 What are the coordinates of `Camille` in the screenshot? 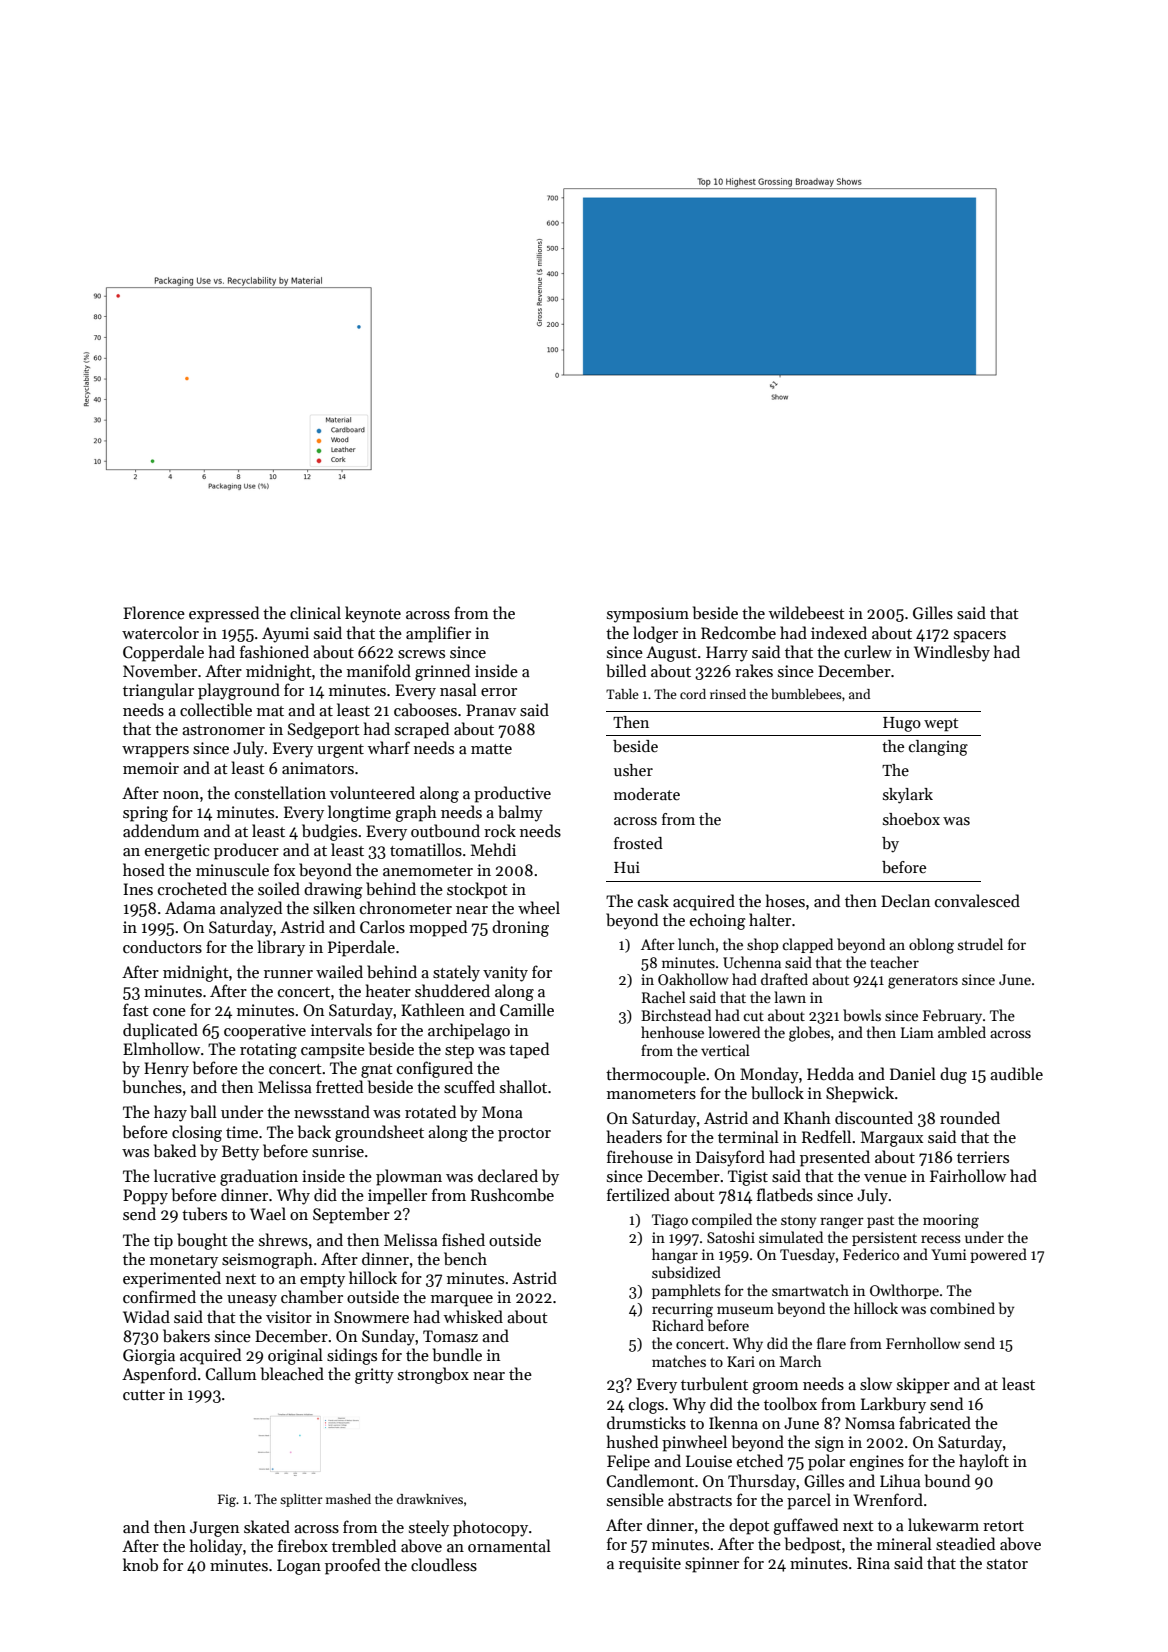 It's located at (527, 1009).
